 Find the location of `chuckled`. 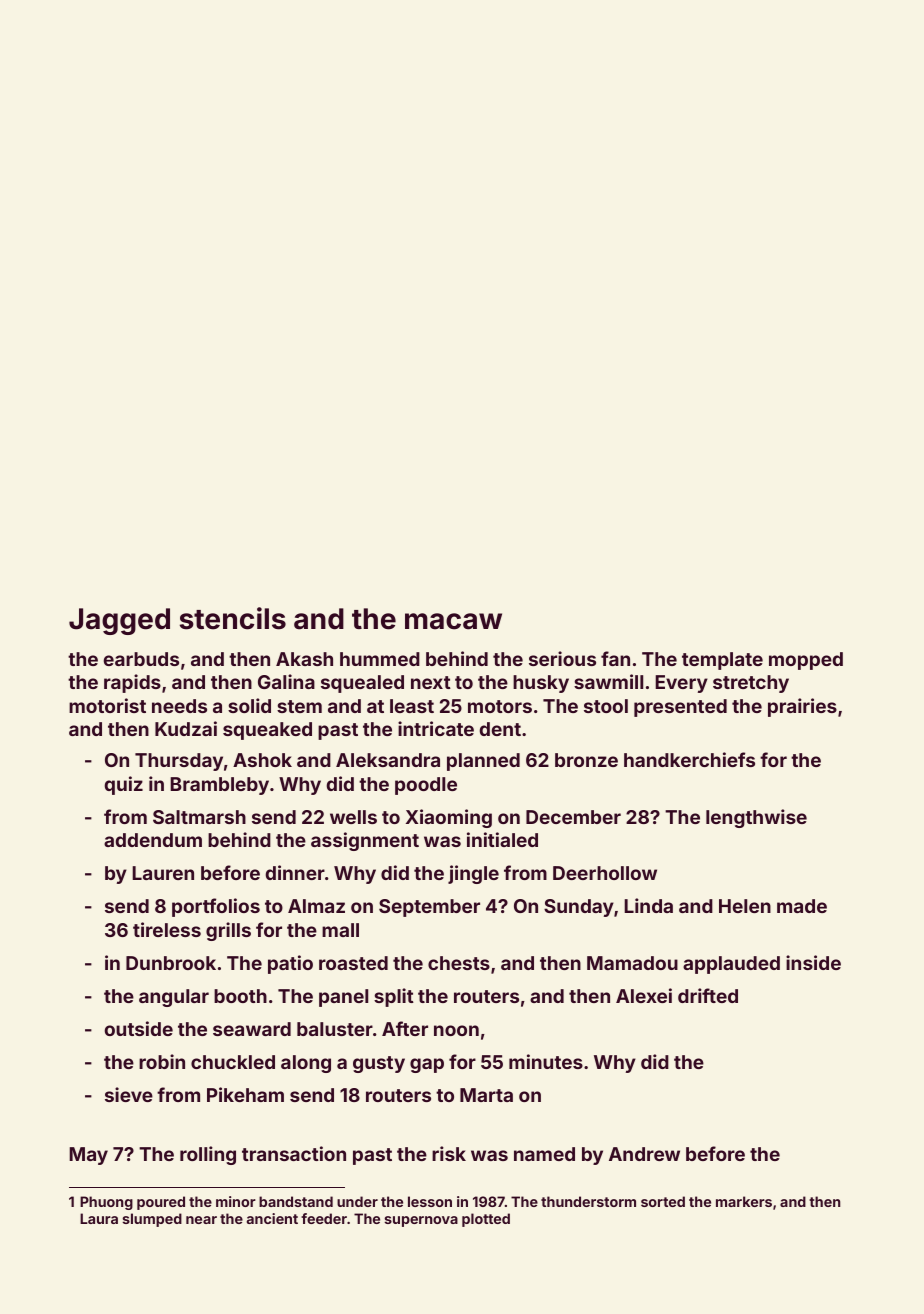

chuckled is located at coordinates (233, 1062).
